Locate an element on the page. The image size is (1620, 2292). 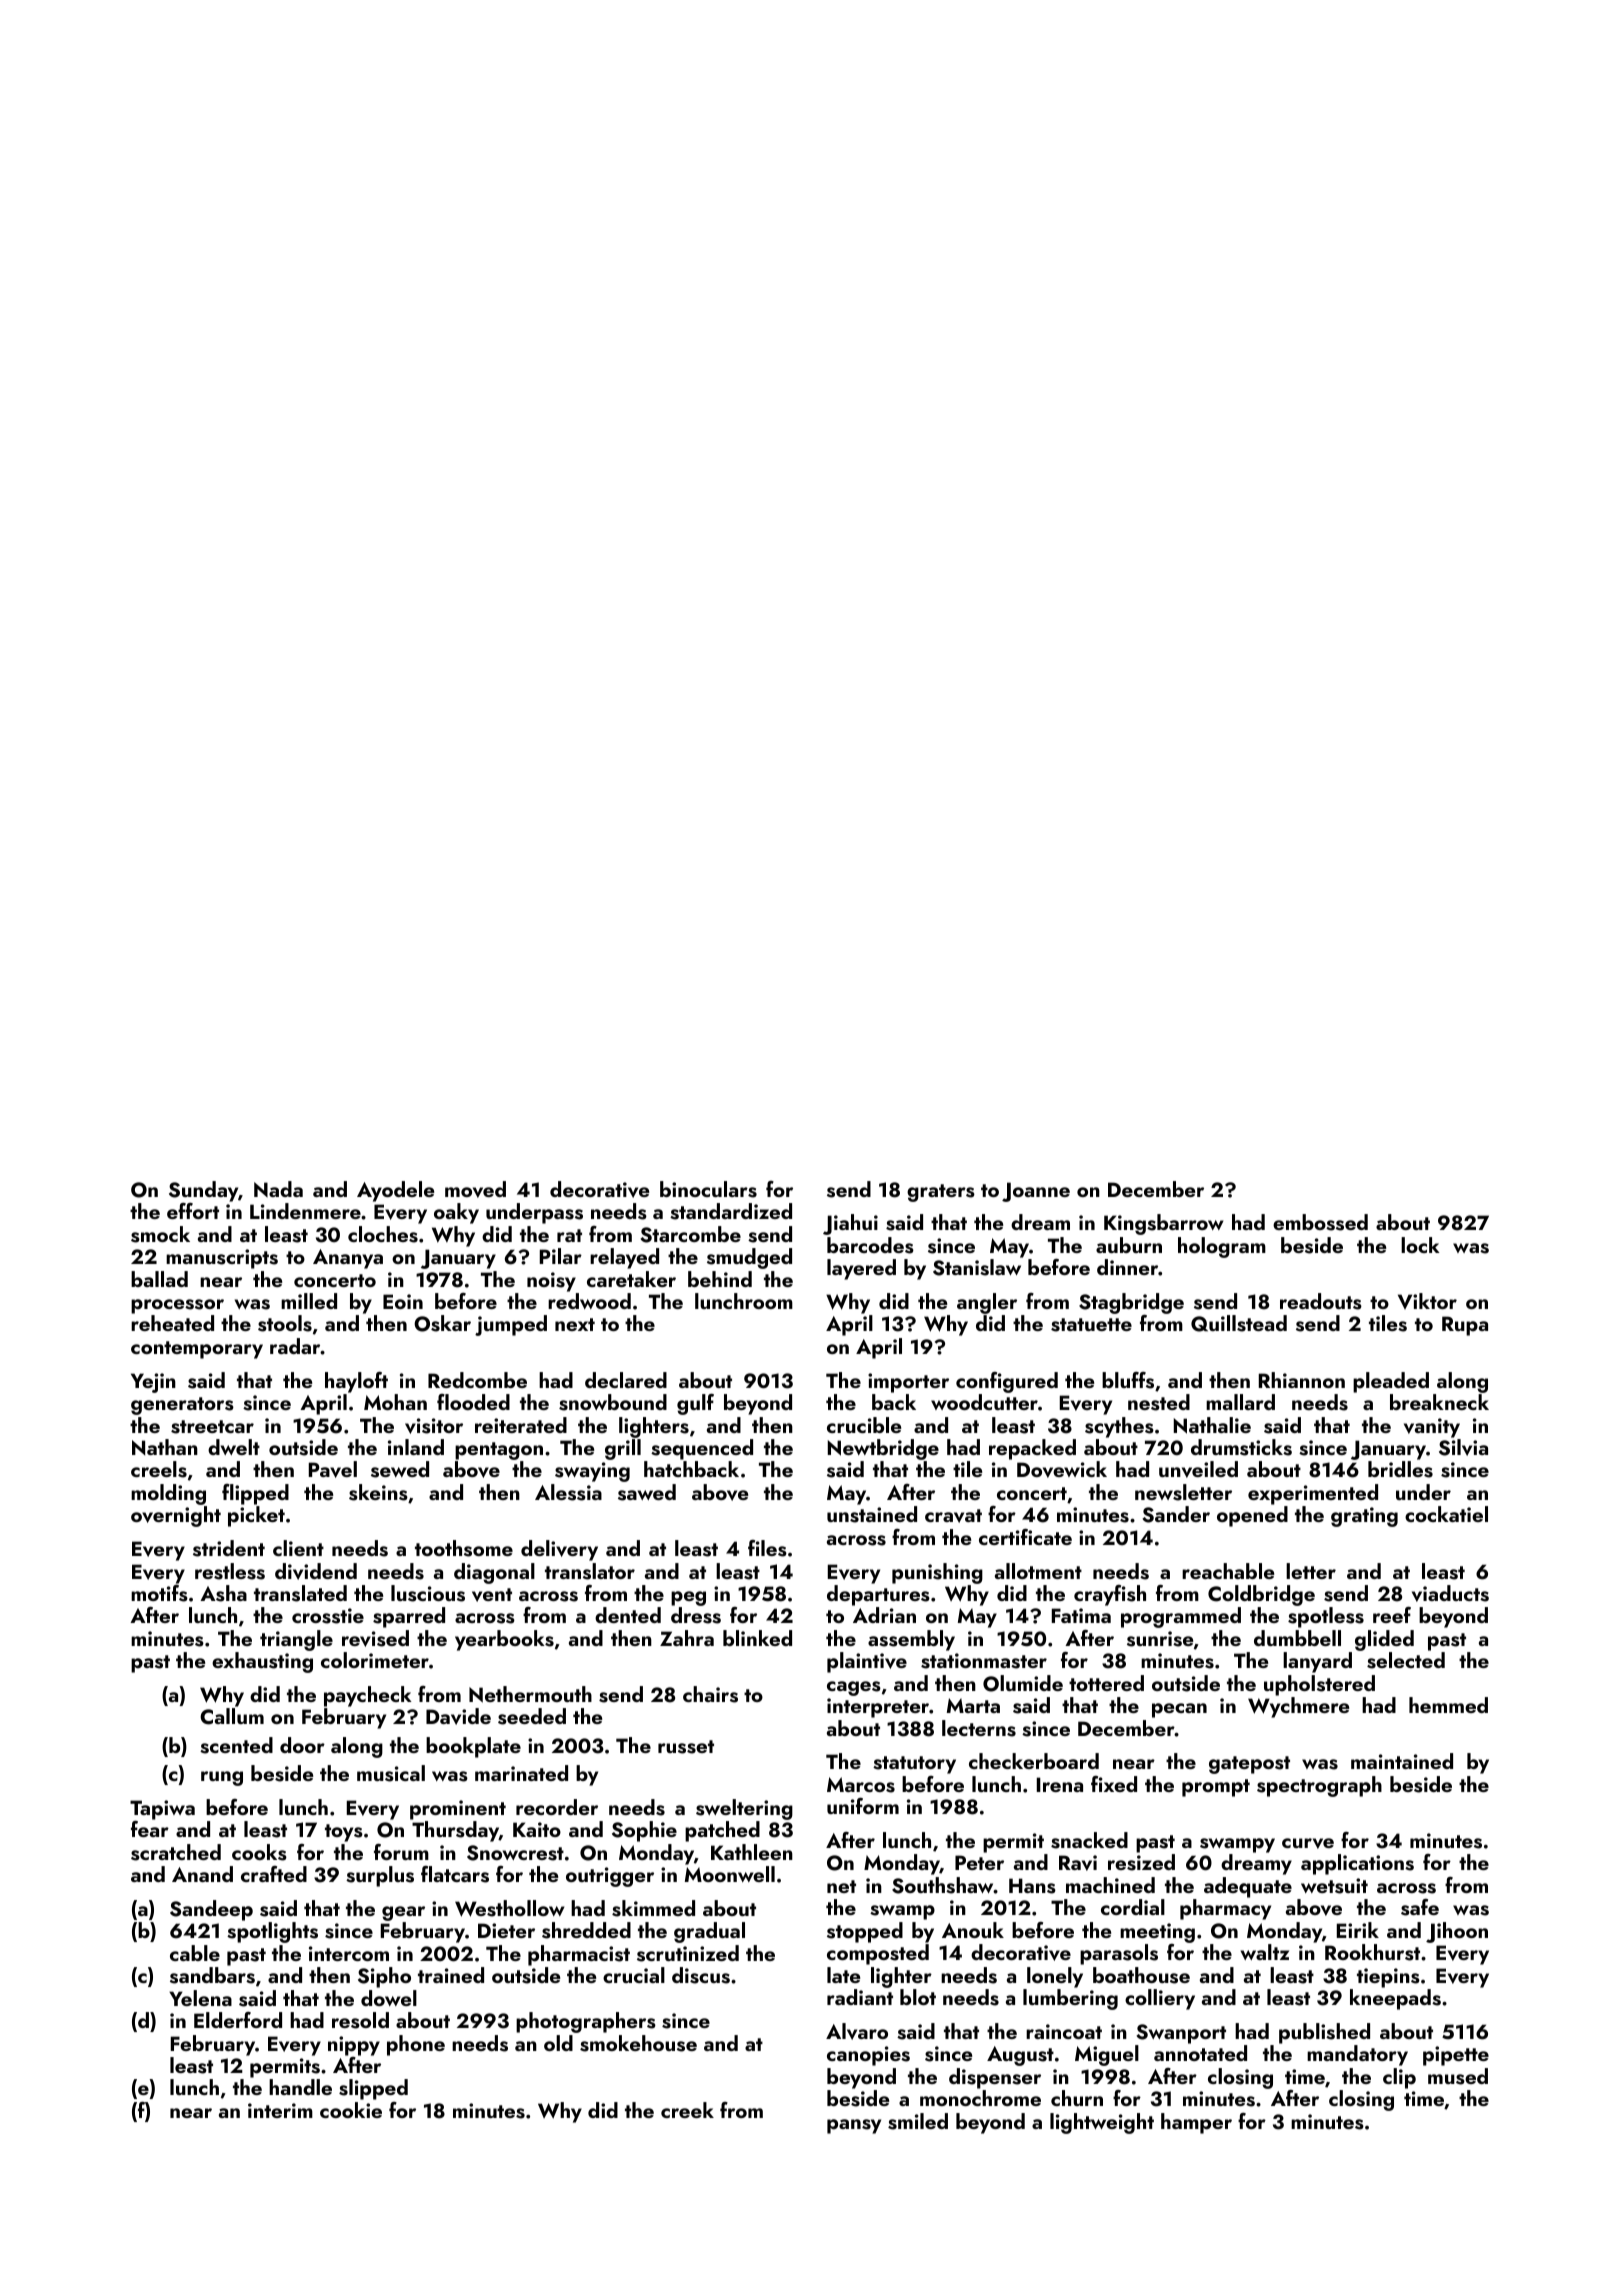
handle is located at coordinates (300, 2087).
